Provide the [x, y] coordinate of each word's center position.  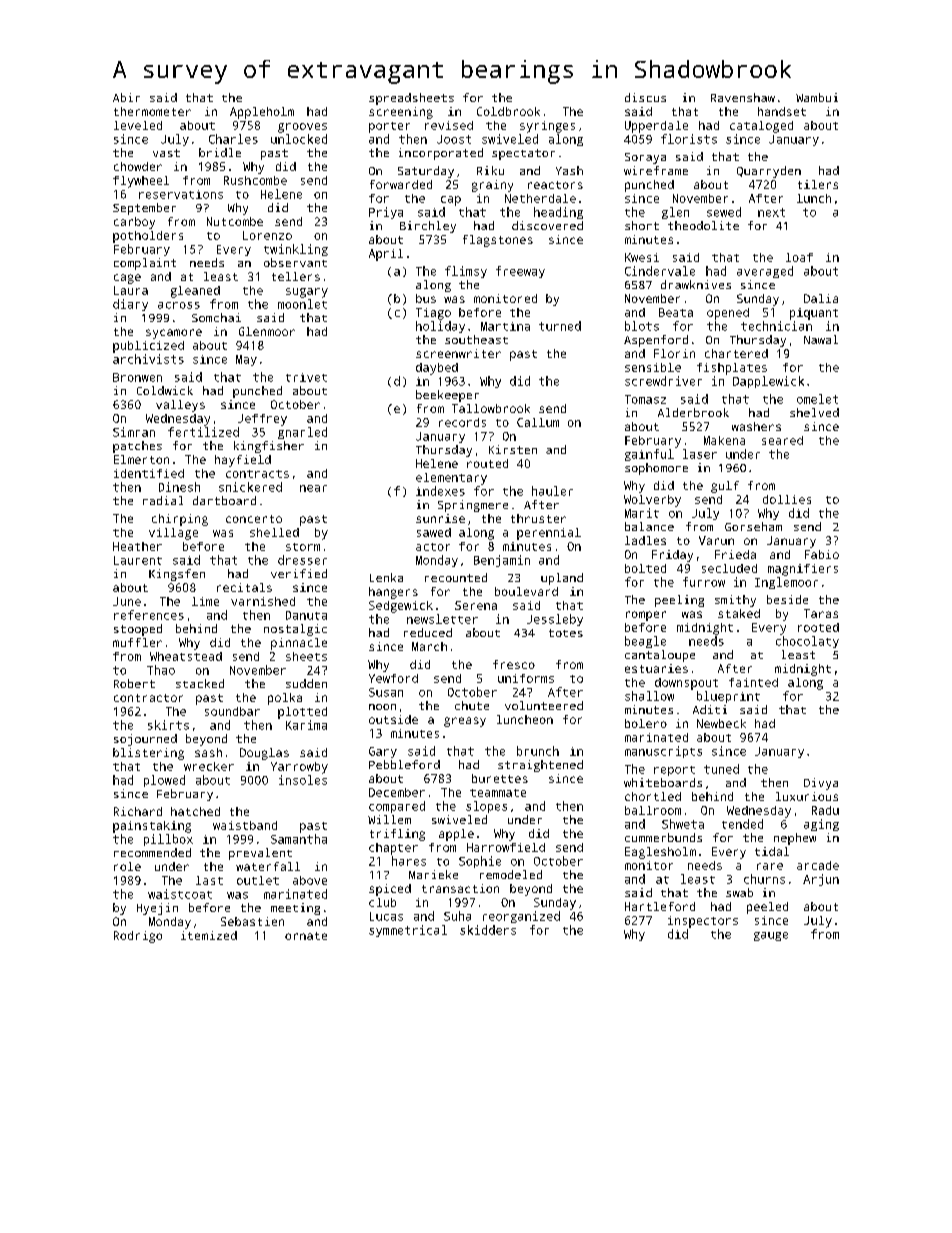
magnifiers [803, 570]
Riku [490, 170]
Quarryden [769, 172]
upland [562, 579]
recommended [152, 852]
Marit [642, 513]
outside [393, 719]
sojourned [145, 740]
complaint [145, 264]
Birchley [428, 227]
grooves [302, 128]
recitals [244, 587]
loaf [799, 257]
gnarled [302, 433]
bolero [646, 723]
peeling [679, 601]
